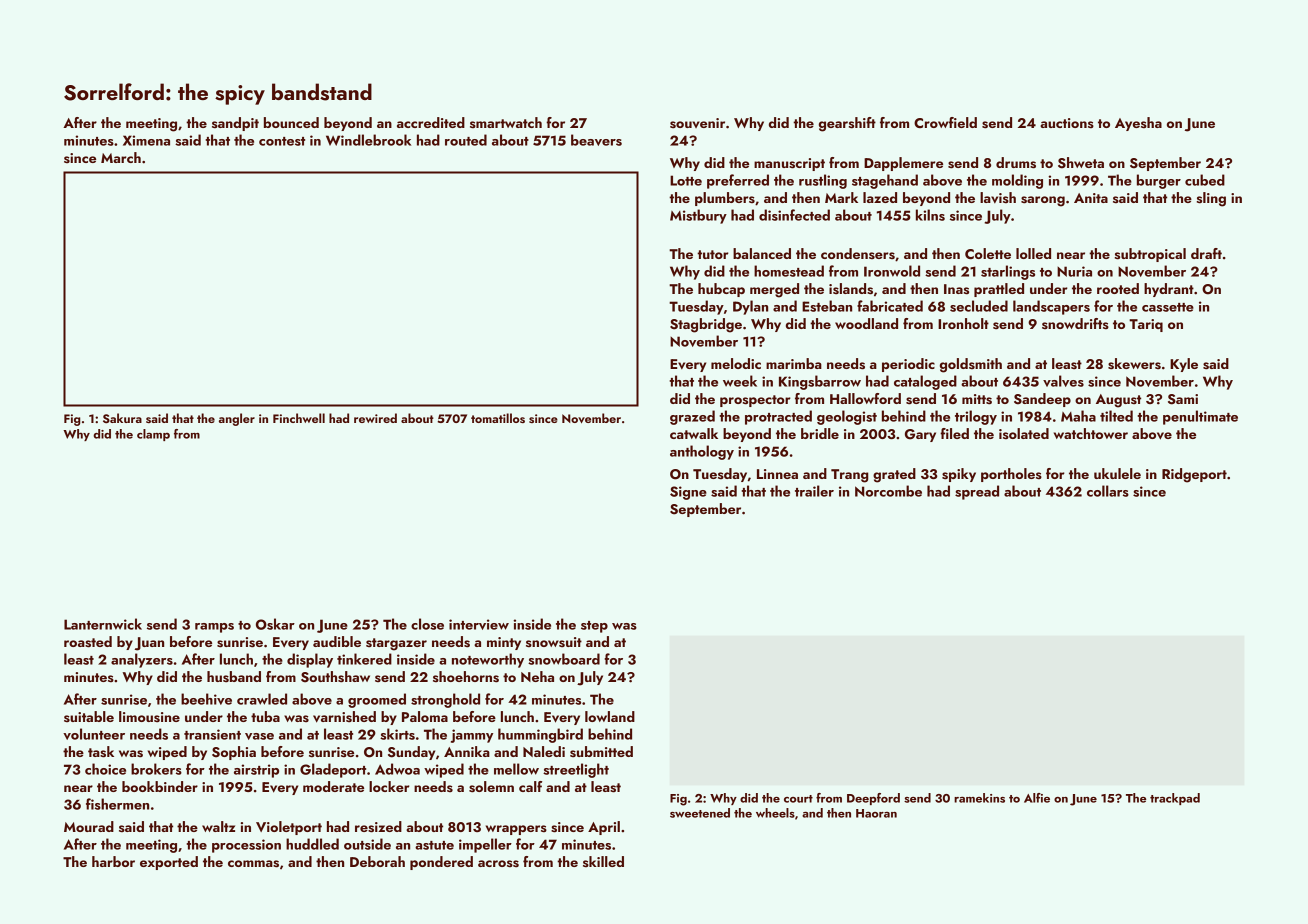 The width and height of the screenshot is (1308, 924). What do you see at coordinates (282, 141) in the screenshot?
I see `contest` at bounding box center [282, 141].
